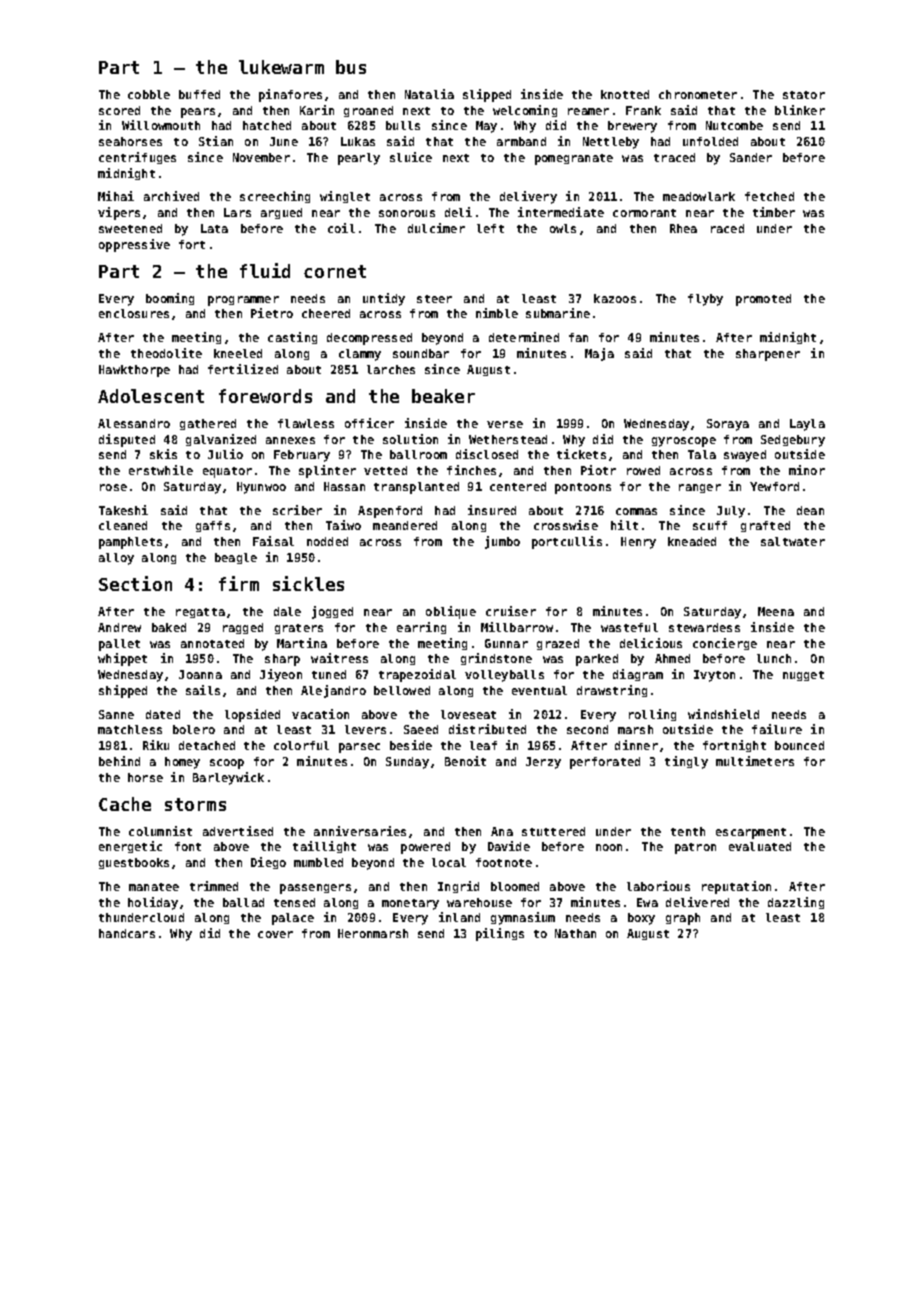 This screenshot has height=1308, width=924. I want to click on lukewarm, so click(281, 67).
